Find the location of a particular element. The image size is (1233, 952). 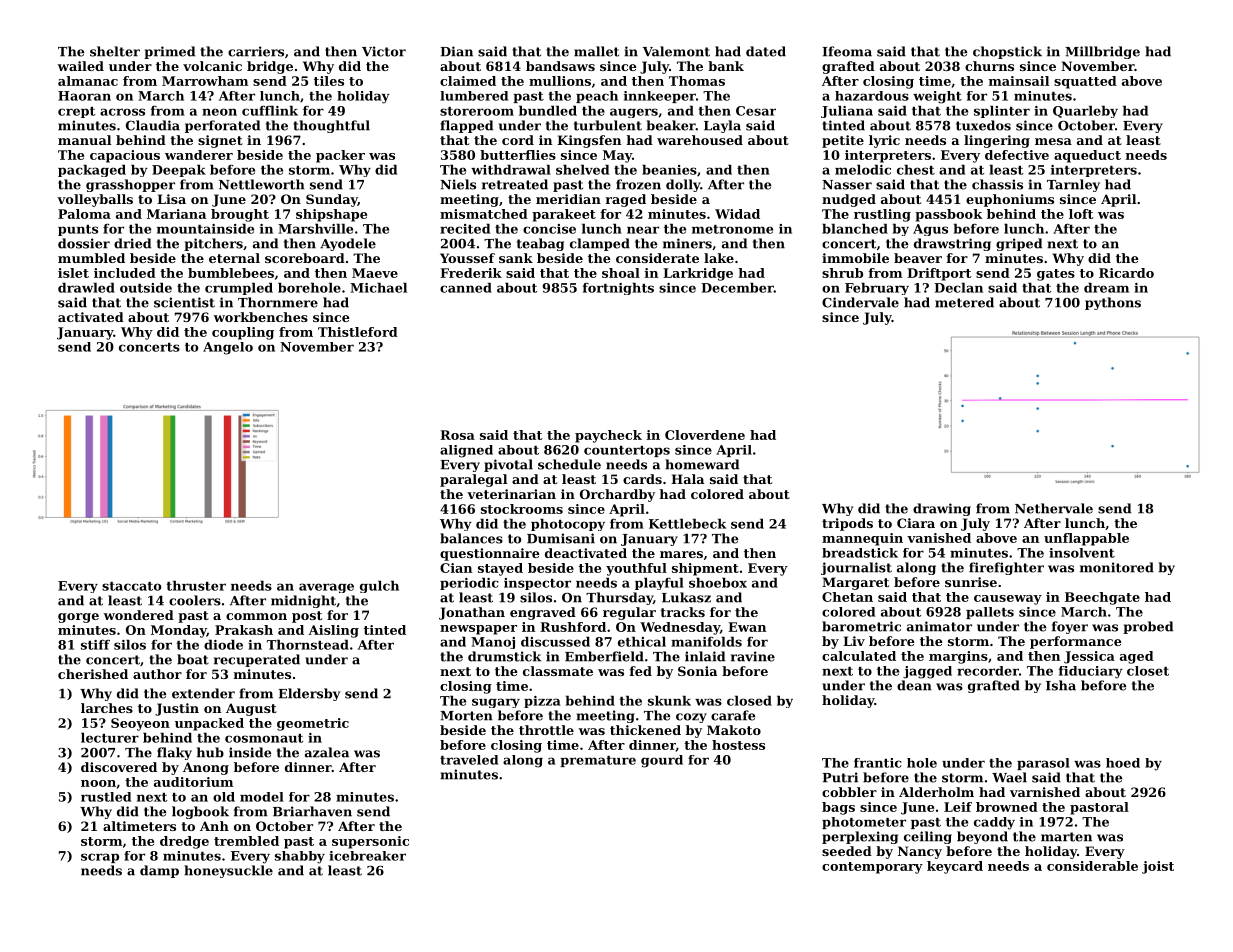

Valemont is located at coordinates (676, 51).
